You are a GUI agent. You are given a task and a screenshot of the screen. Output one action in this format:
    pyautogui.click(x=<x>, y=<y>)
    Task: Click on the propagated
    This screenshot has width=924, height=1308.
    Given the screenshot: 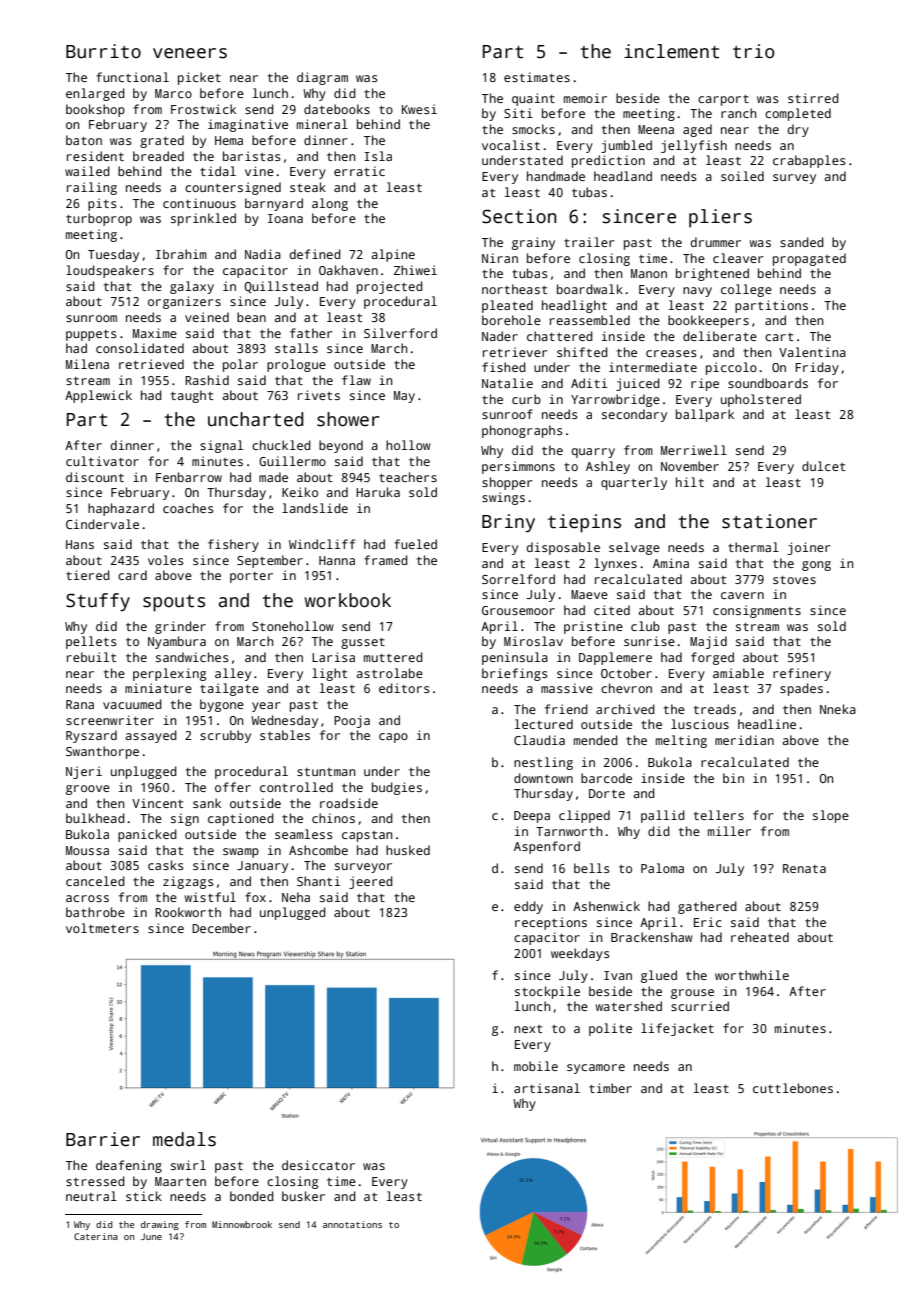 What is the action you would take?
    pyautogui.click(x=809, y=259)
